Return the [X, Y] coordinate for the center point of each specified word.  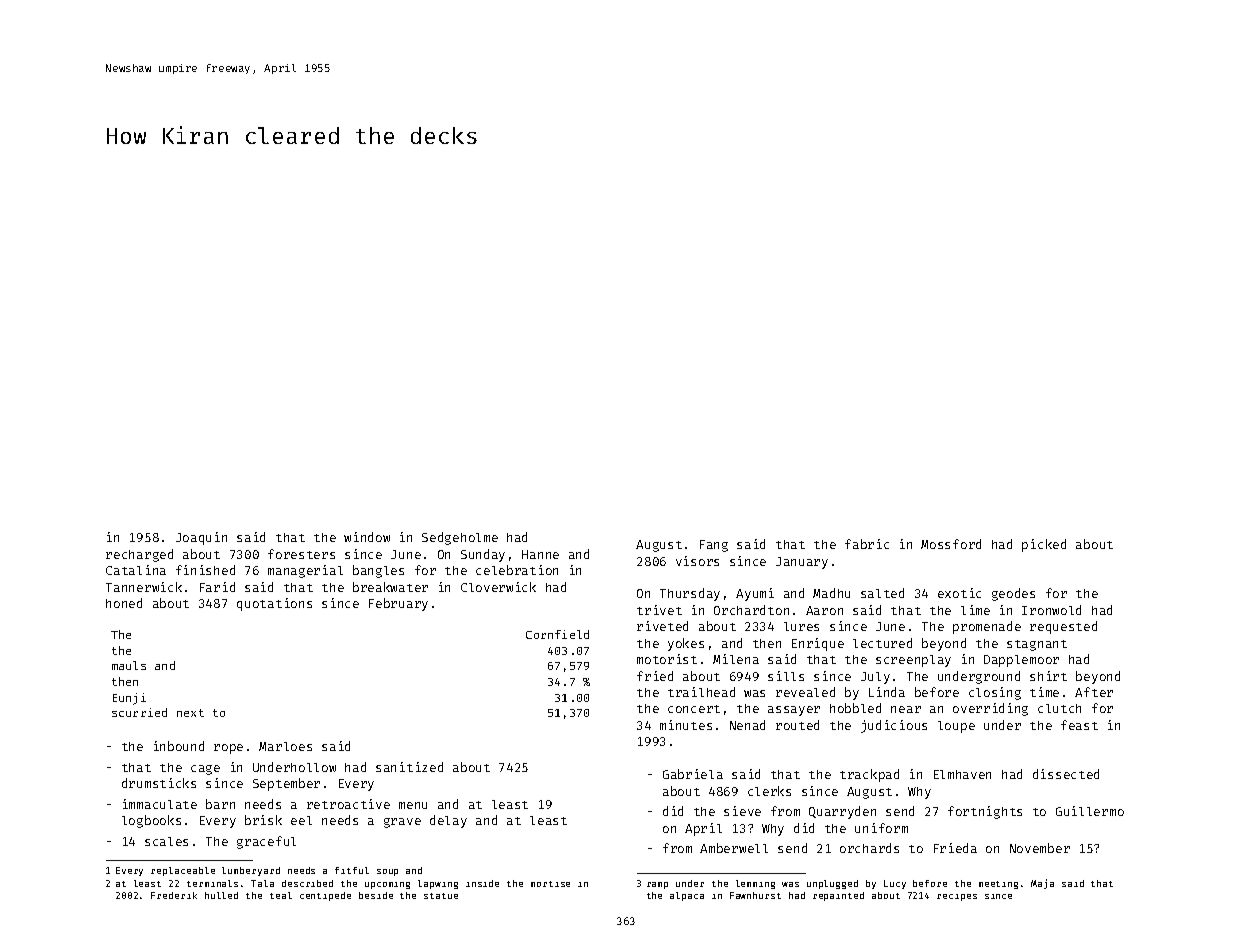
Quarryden [842, 812]
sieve [742, 811]
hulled [221, 895]
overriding [990, 709]
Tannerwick [144, 587]
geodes [1013, 594]
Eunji [129, 699]
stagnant [1037, 645]
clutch [1059, 708]
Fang [714, 546]
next [190, 713]
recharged [139, 555]
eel [301, 820]
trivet [659, 610]
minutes [686, 725]
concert [694, 709]
